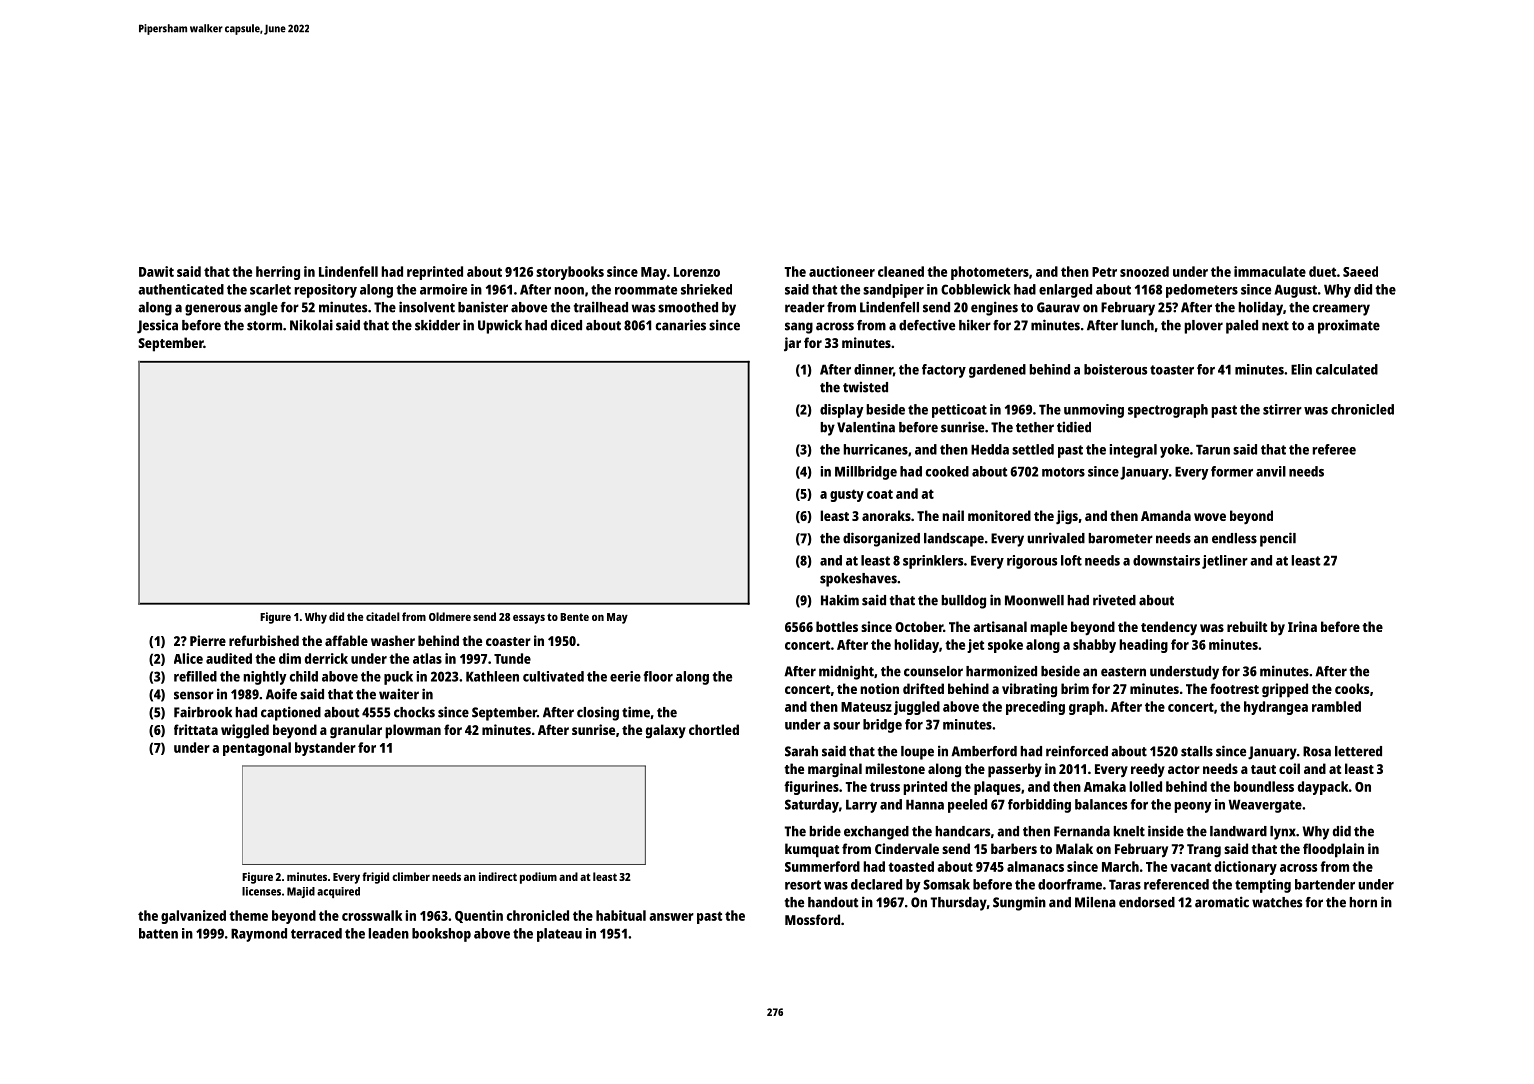 The height and width of the screenshot is (1084, 1534). What do you see at coordinates (1270, 271) in the screenshot?
I see `immaculate` at bounding box center [1270, 271].
